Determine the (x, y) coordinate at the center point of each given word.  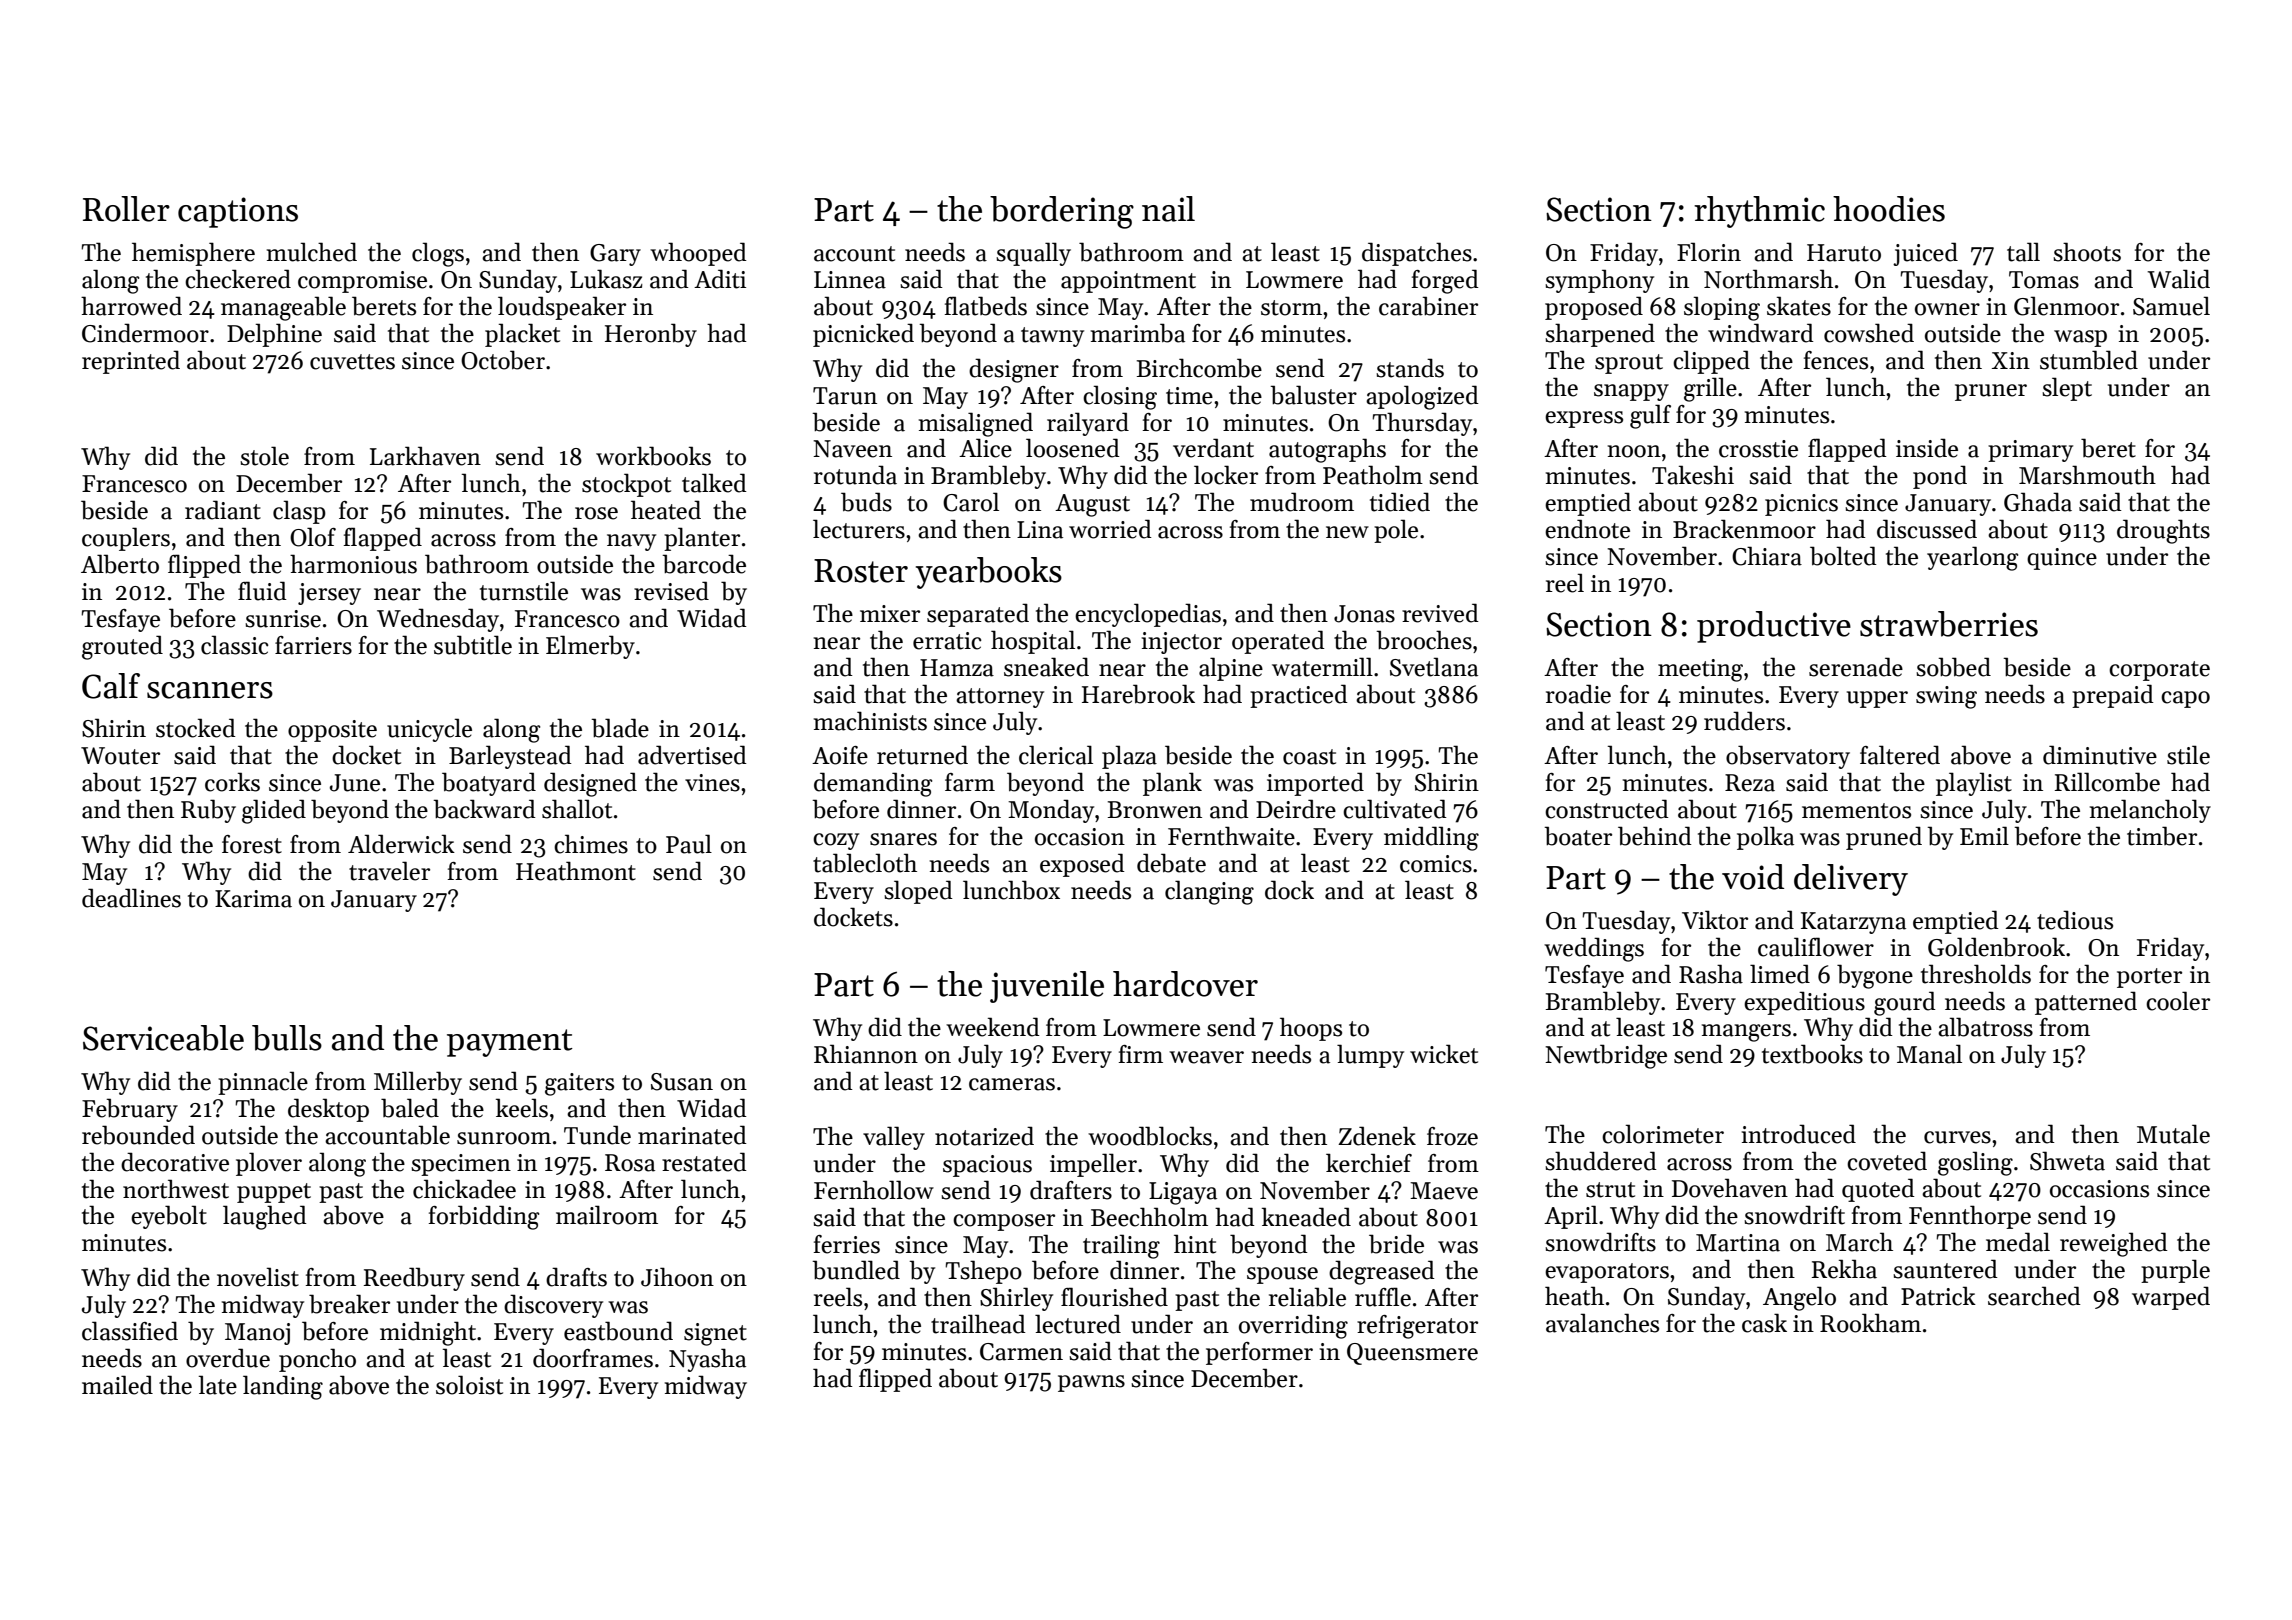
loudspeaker (562, 308)
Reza (1750, 783)
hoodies (1889, 209)
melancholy (2150, 811)
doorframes (593, 1358)
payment (510, 1043)
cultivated (1395, 809)
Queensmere (1412, 1354)
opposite (332, 731)
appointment (1128, 282)
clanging (1209, 892)
